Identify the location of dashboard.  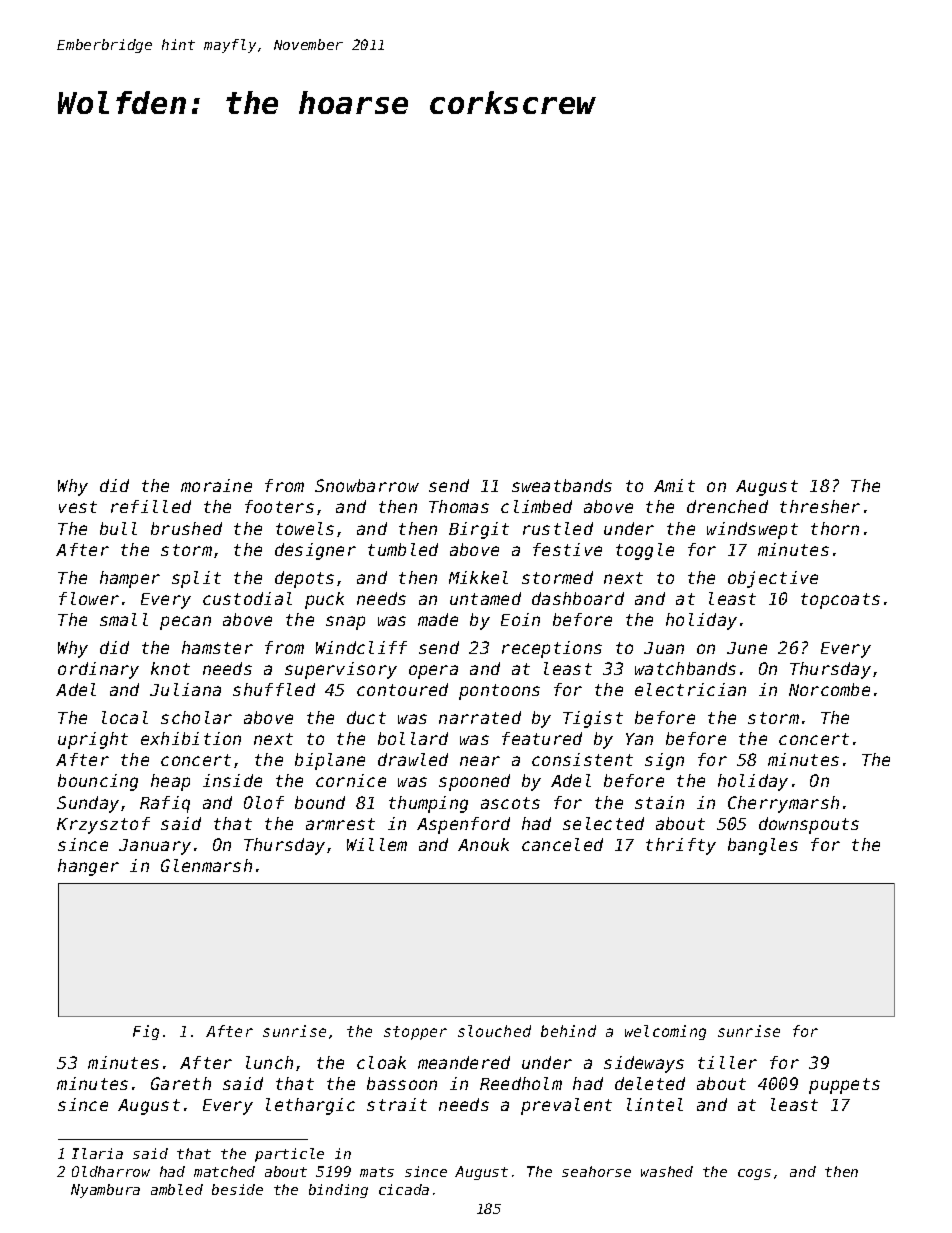
(578, 598).
